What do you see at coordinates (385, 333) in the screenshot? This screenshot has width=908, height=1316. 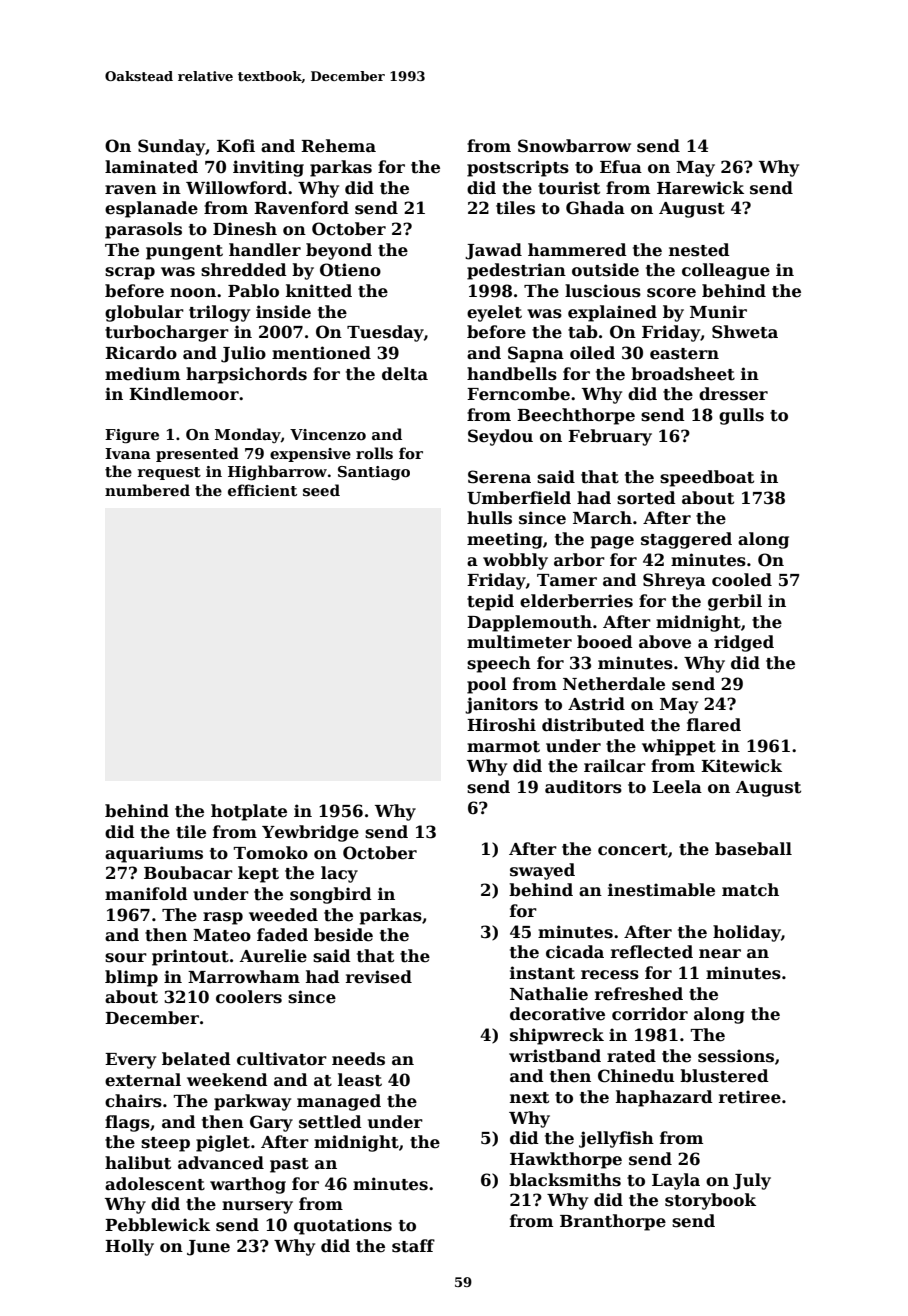 I see `Tuesday` at bounding box center [385, 333].
